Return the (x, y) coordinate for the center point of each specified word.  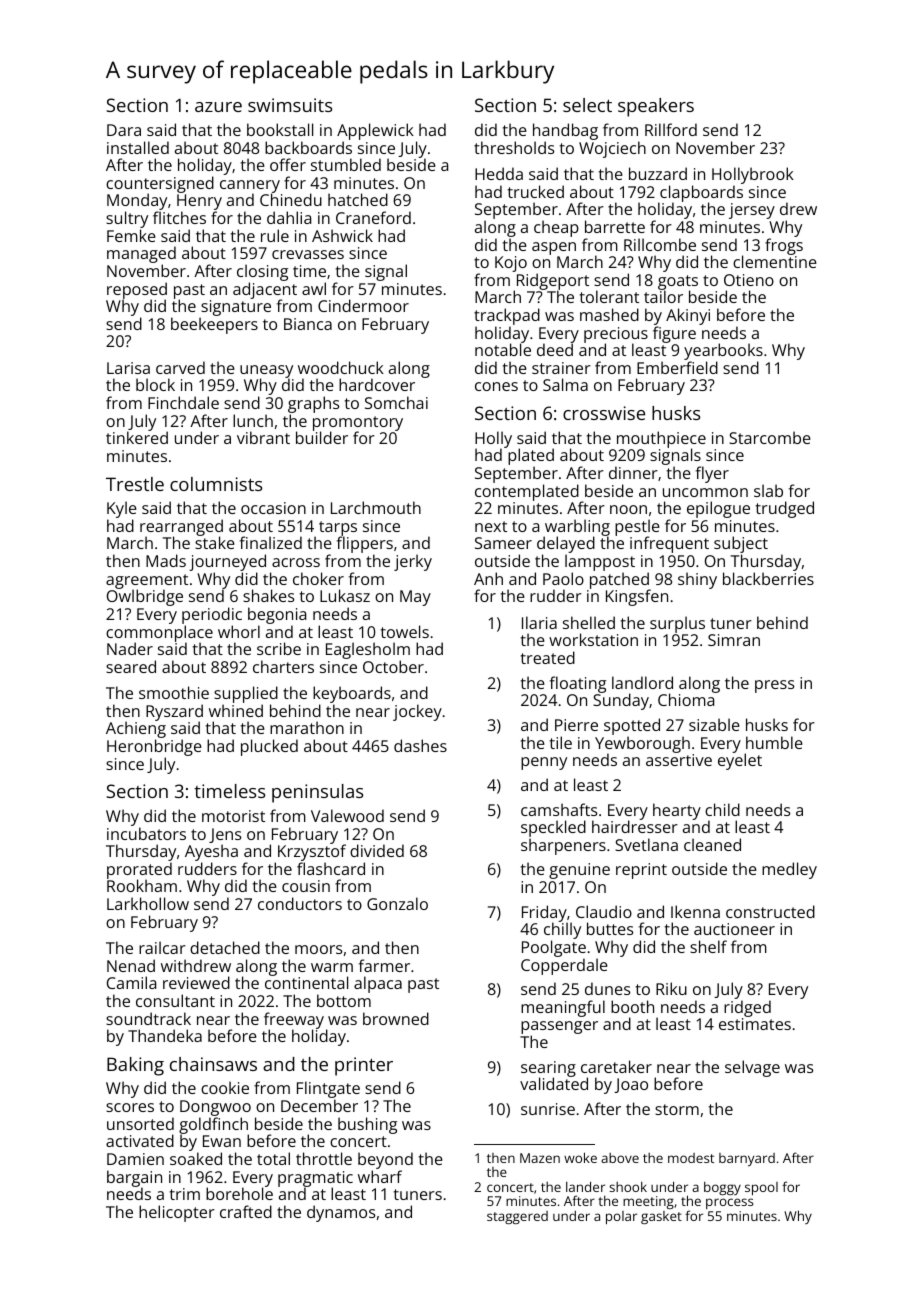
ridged (747, 1008)
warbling (577, 528)
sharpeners (563, 846)
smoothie (174, 692)
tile (561, 742)
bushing (367, 1125)
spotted (632, 726)
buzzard (658, 173)
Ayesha (211, 852)
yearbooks (723, 351)
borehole (239, 1194)
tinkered (137, 438)
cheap (556, 228)
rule (275, 235)
